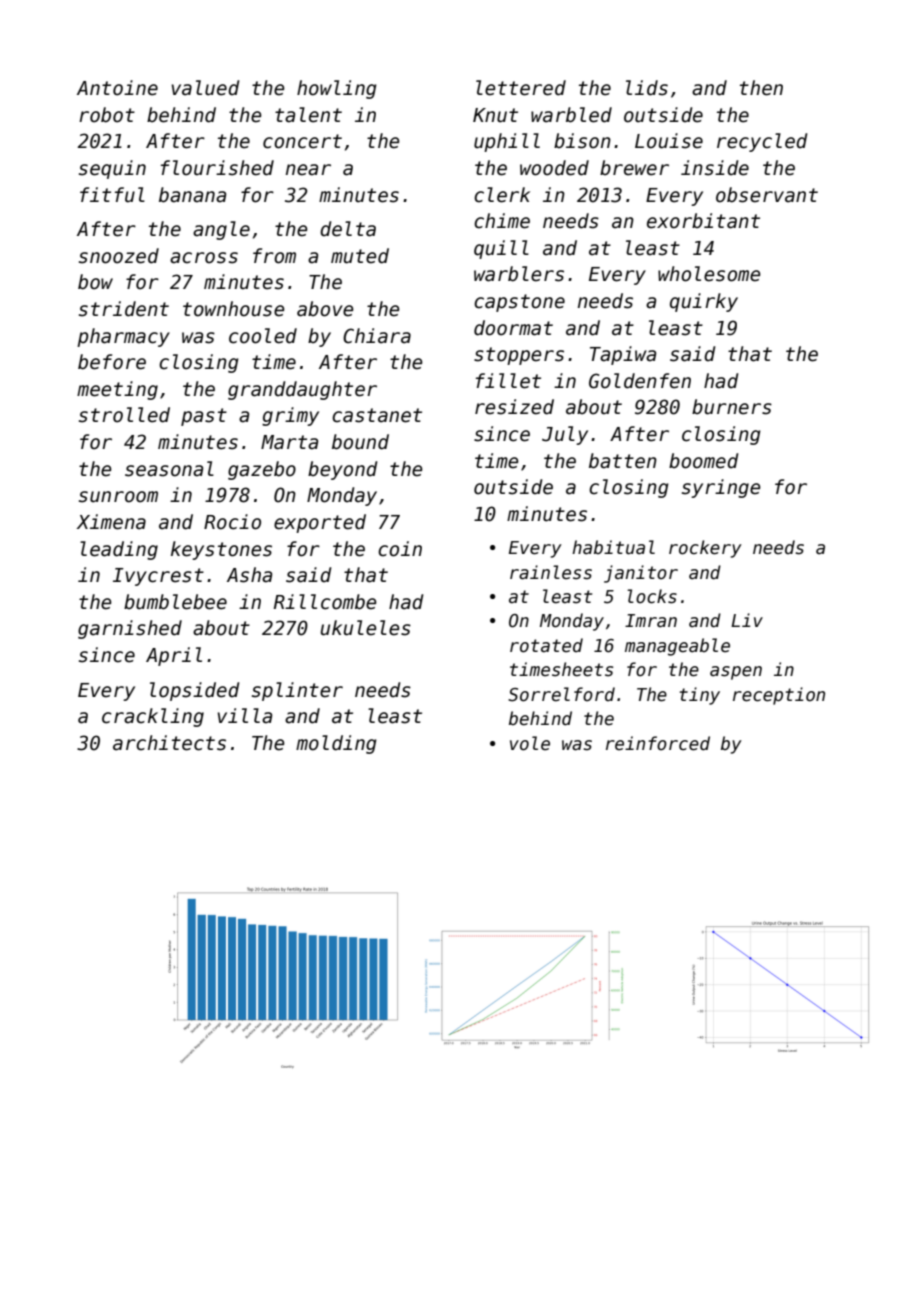 The height and width of the screenshot is (1316, 908). Describe the element at coordinates (761, 88) in the screenshot. I see `then` at that location.
